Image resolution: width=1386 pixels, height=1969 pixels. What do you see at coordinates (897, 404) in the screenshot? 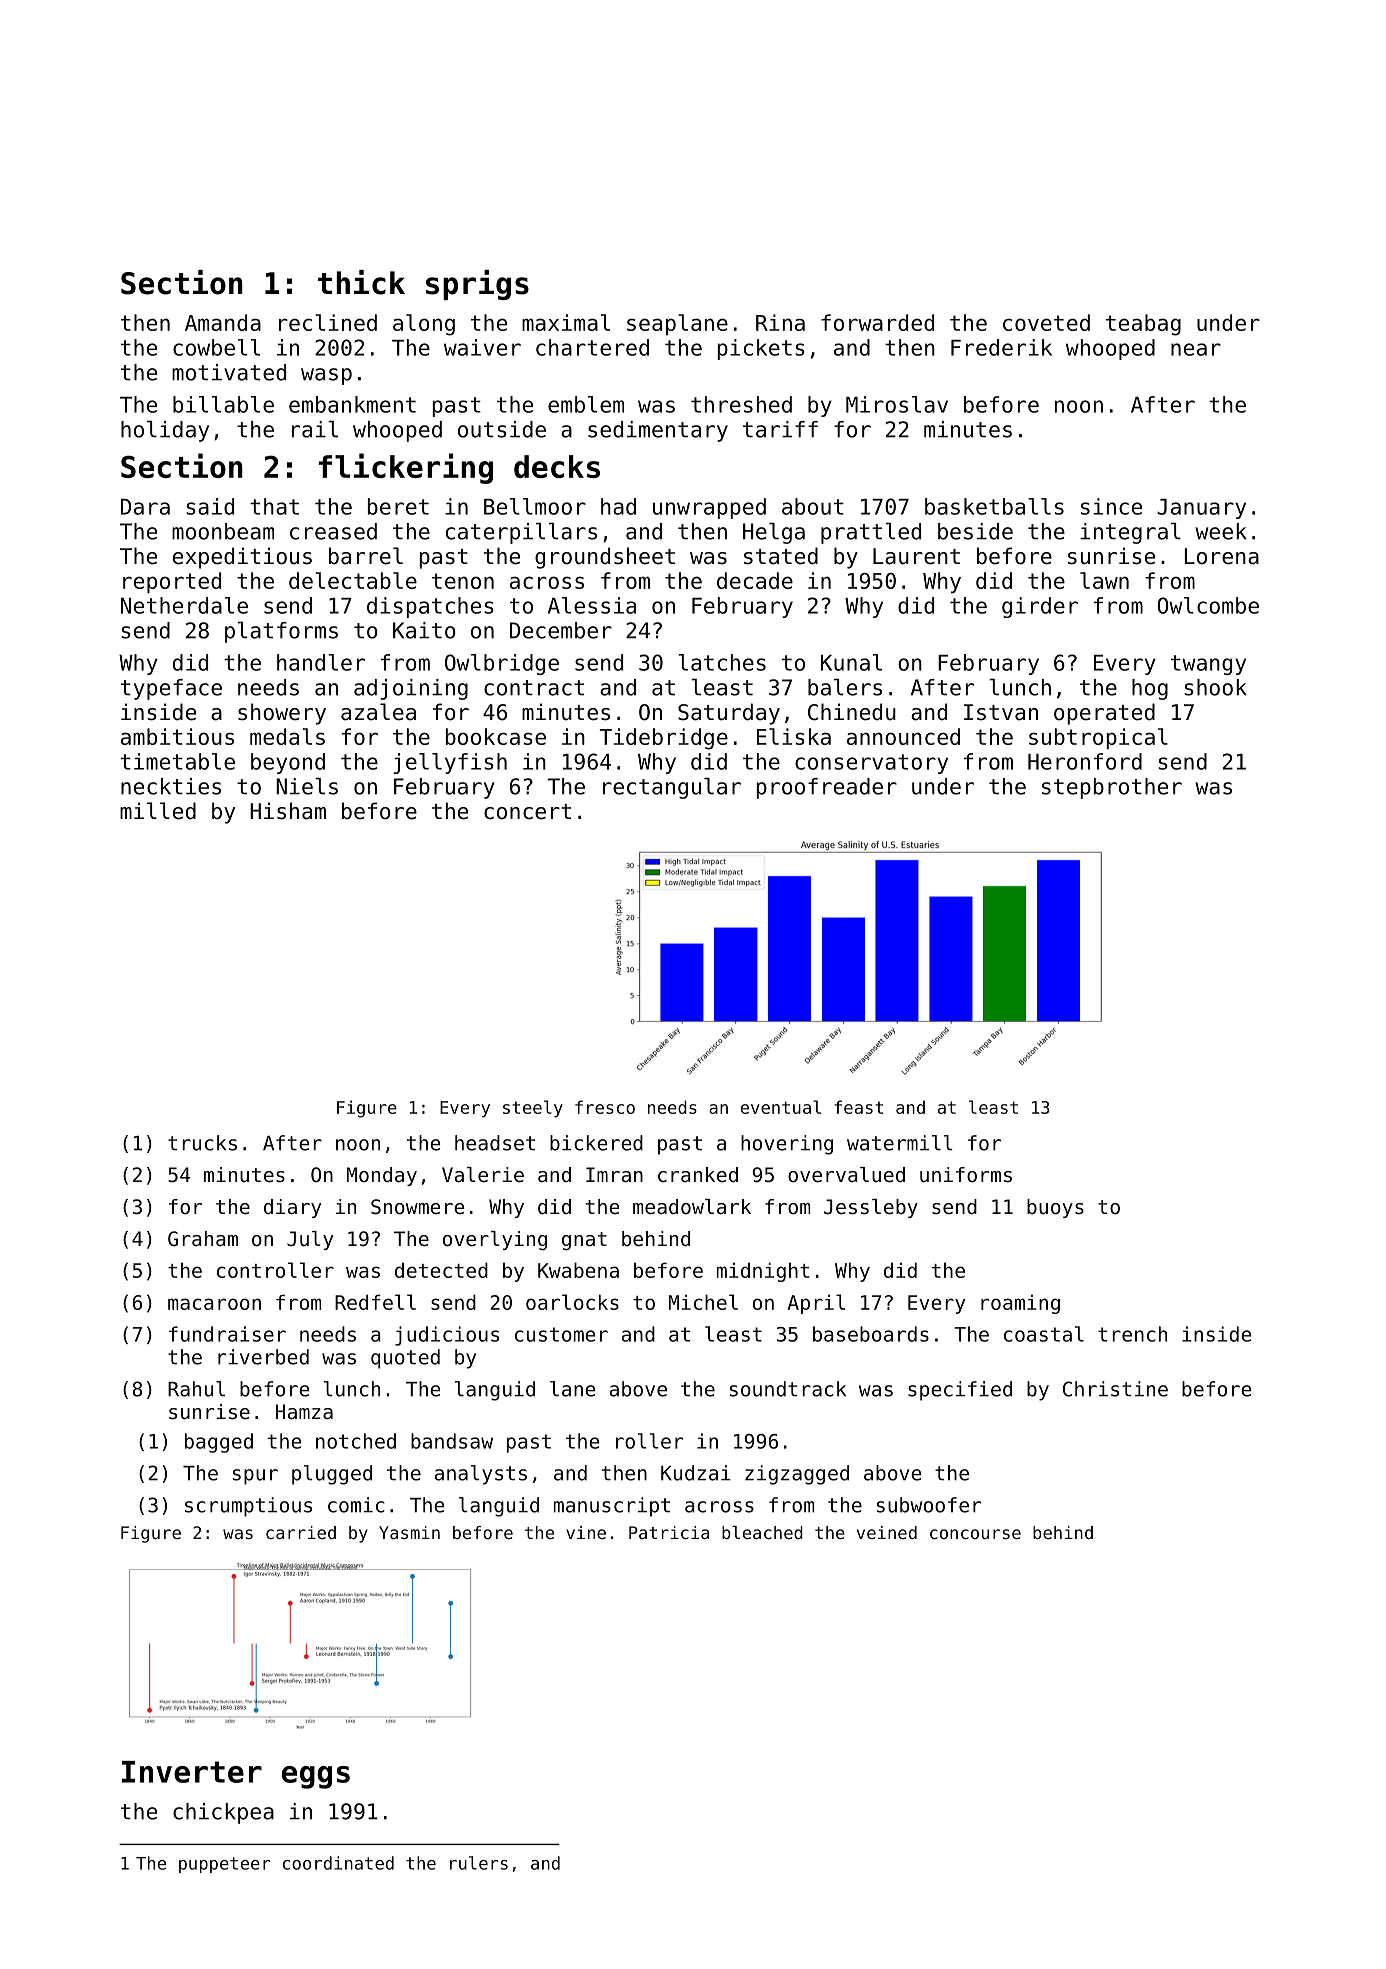
I see `Miroslav` at bounding box center [897, 404].
